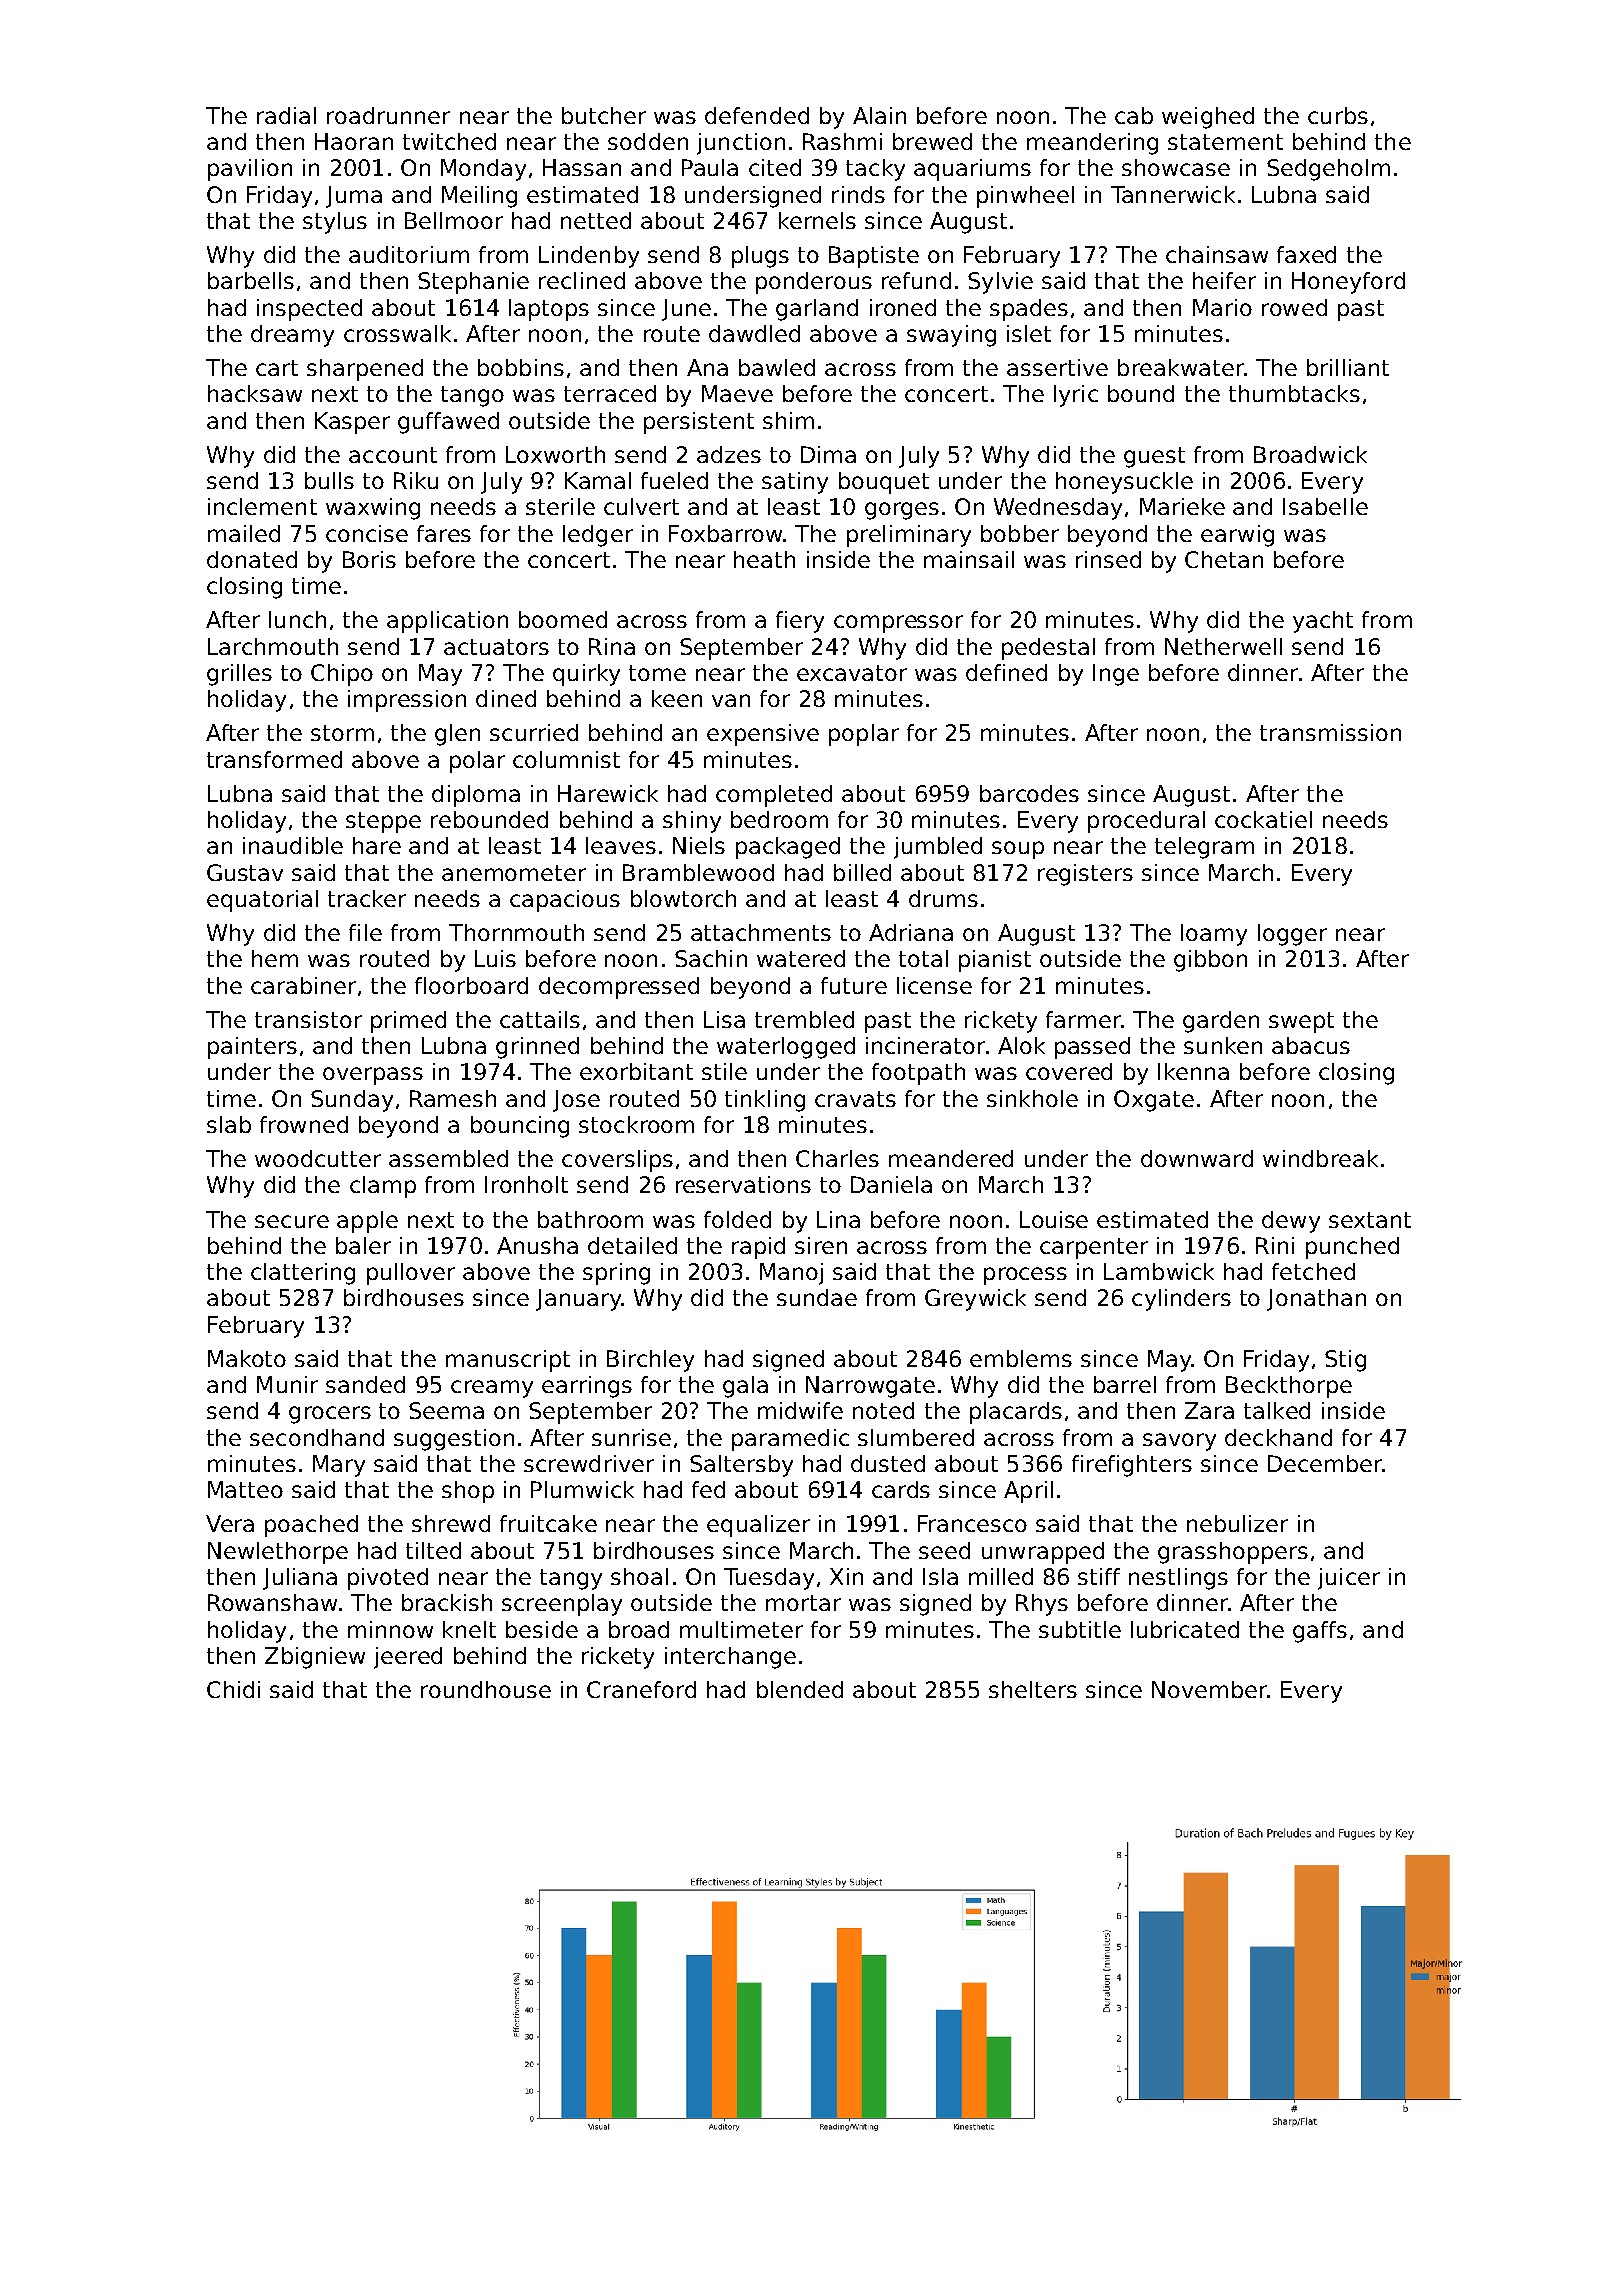 The height and width of the screenshot is (2292, 1620). What do you see at coordinates (1330, 732) in the screenshot?
I see `transmission` at bounding box center [1330, 732].
